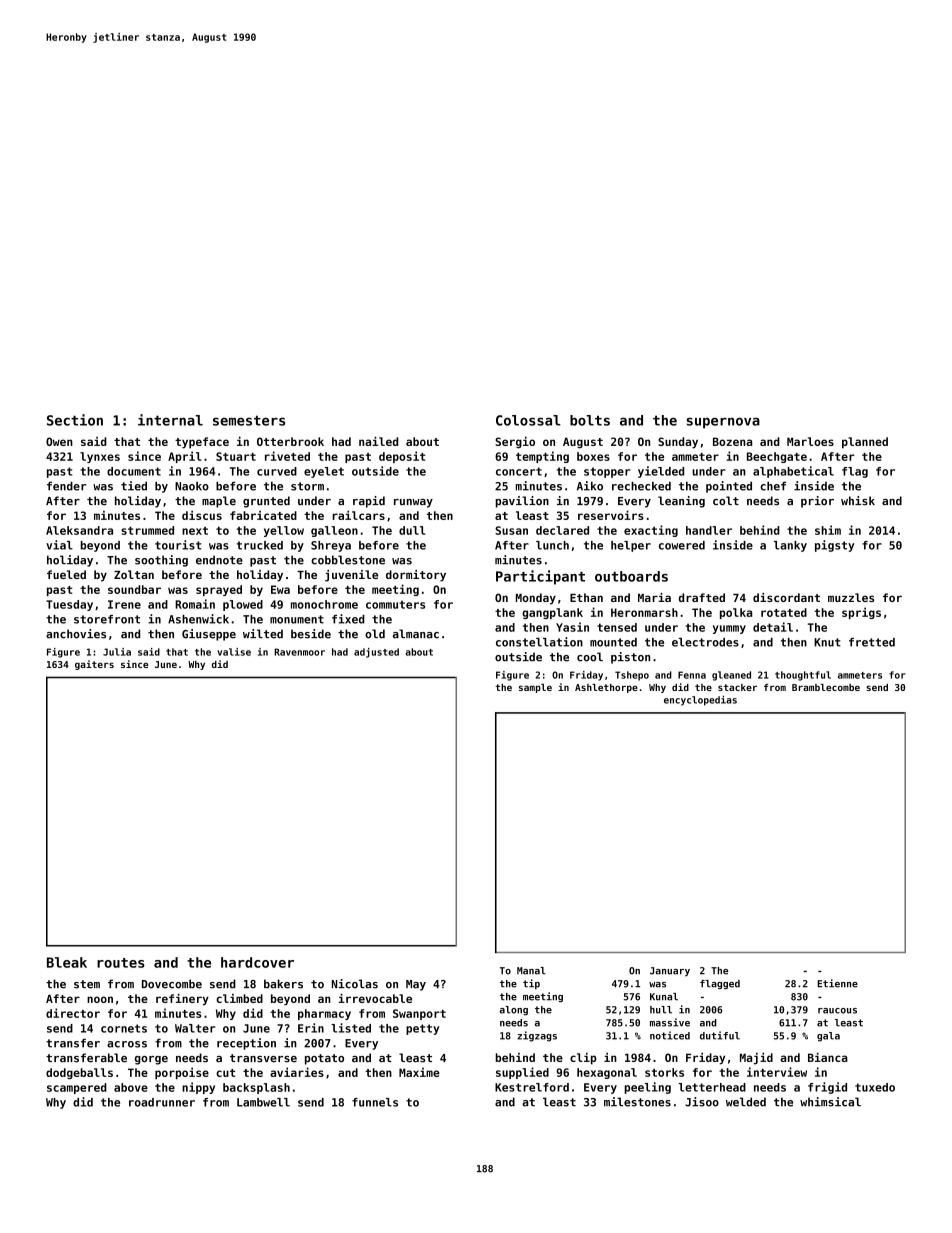 The image size is (952, 1233). Describe the element at coordinates (670, 971) in the document. I see `January` at that location.
